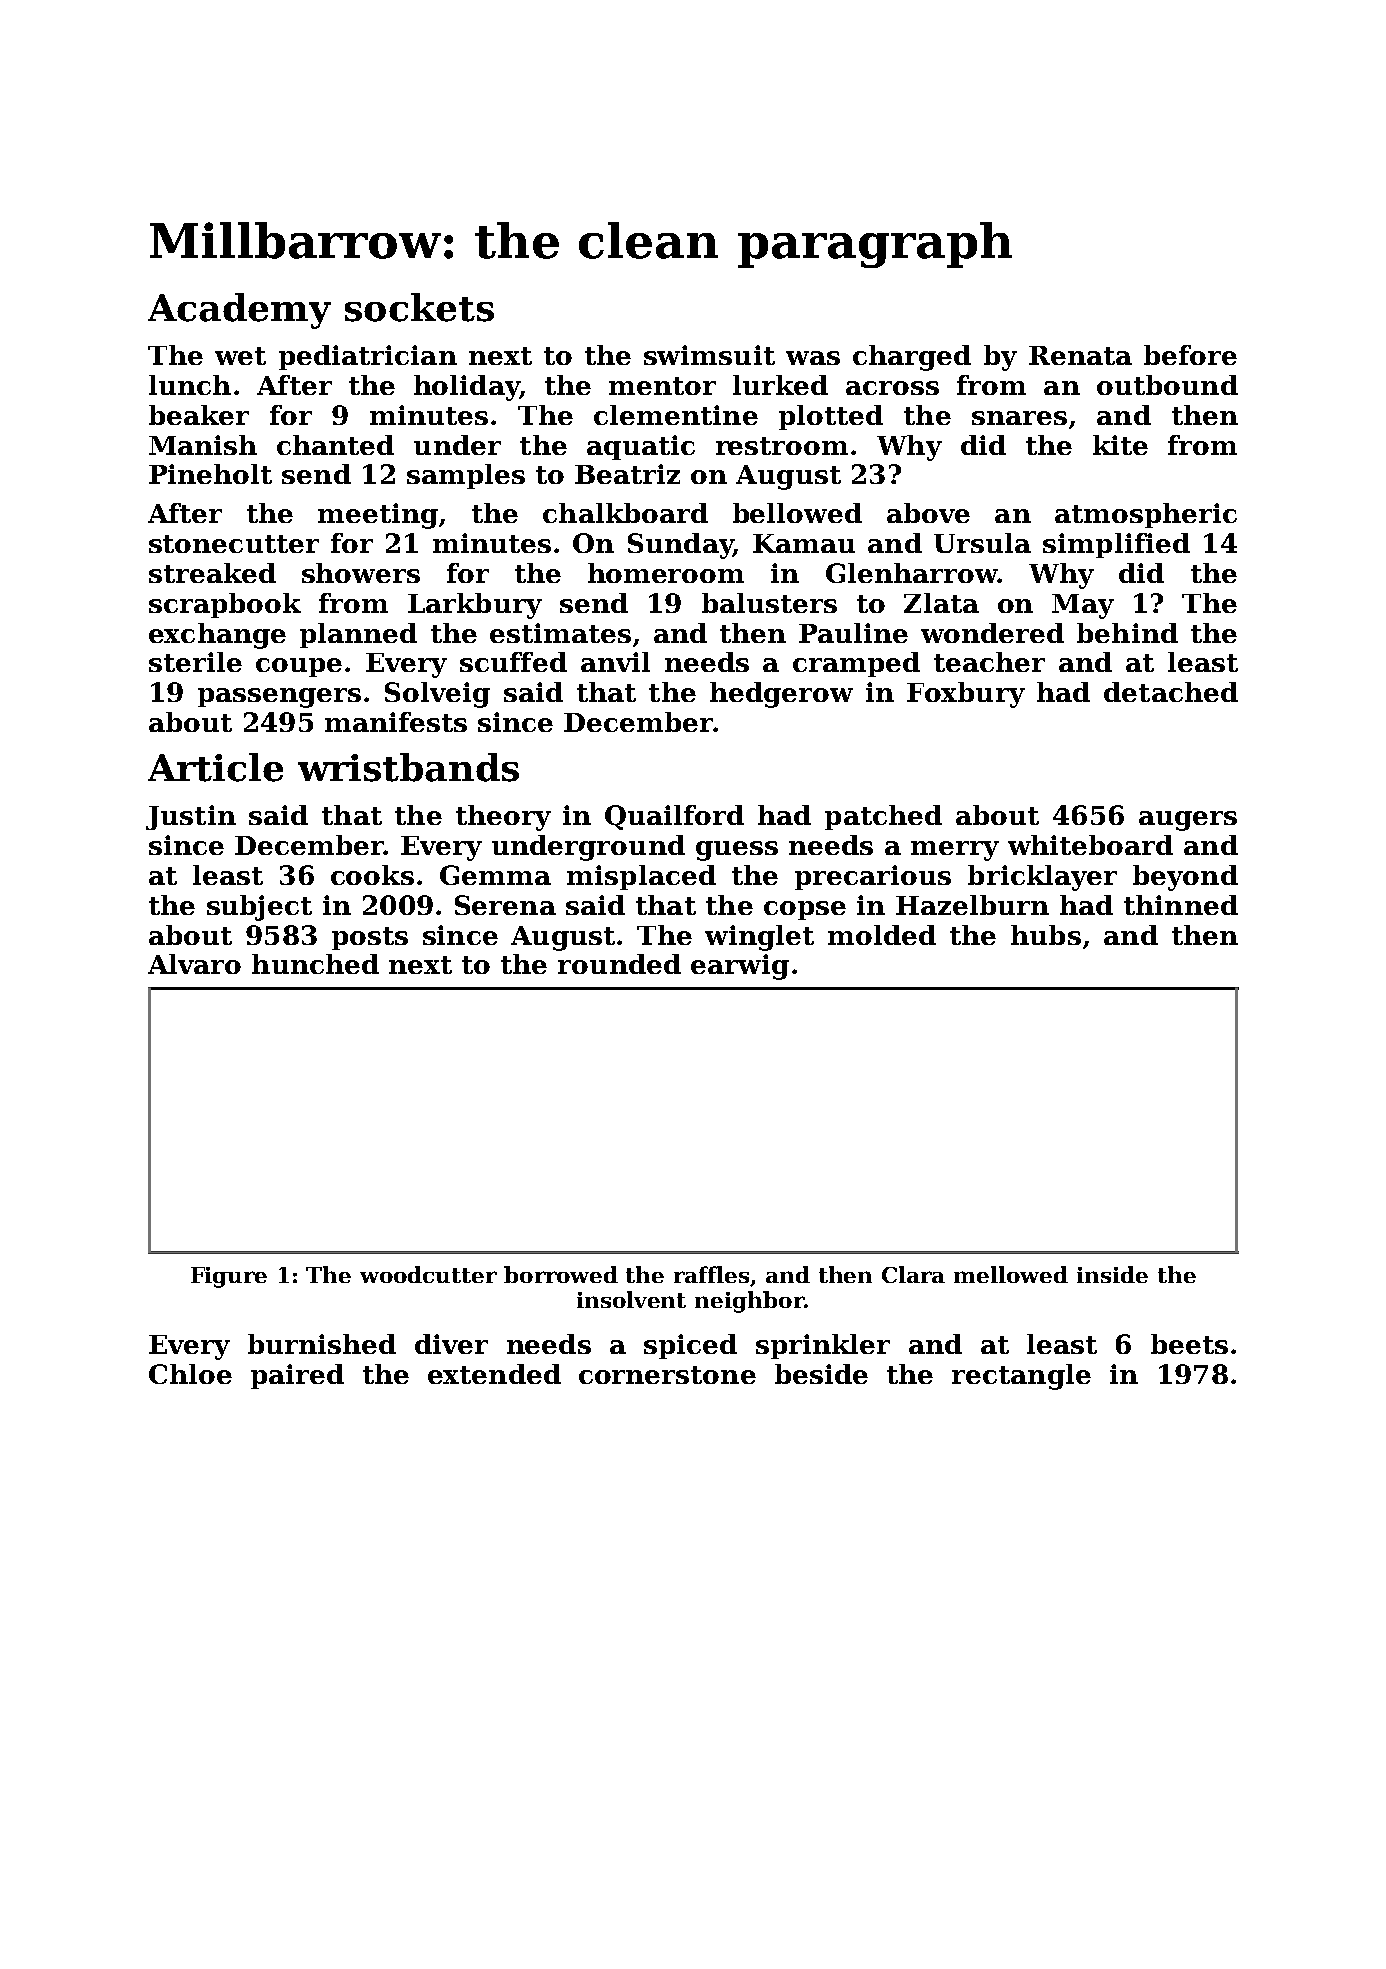 The width and height of the screenshot is (1386, 1969). Describe the element at coordinates (239, 311) in the screenshot. I see `Academy` at that location.
